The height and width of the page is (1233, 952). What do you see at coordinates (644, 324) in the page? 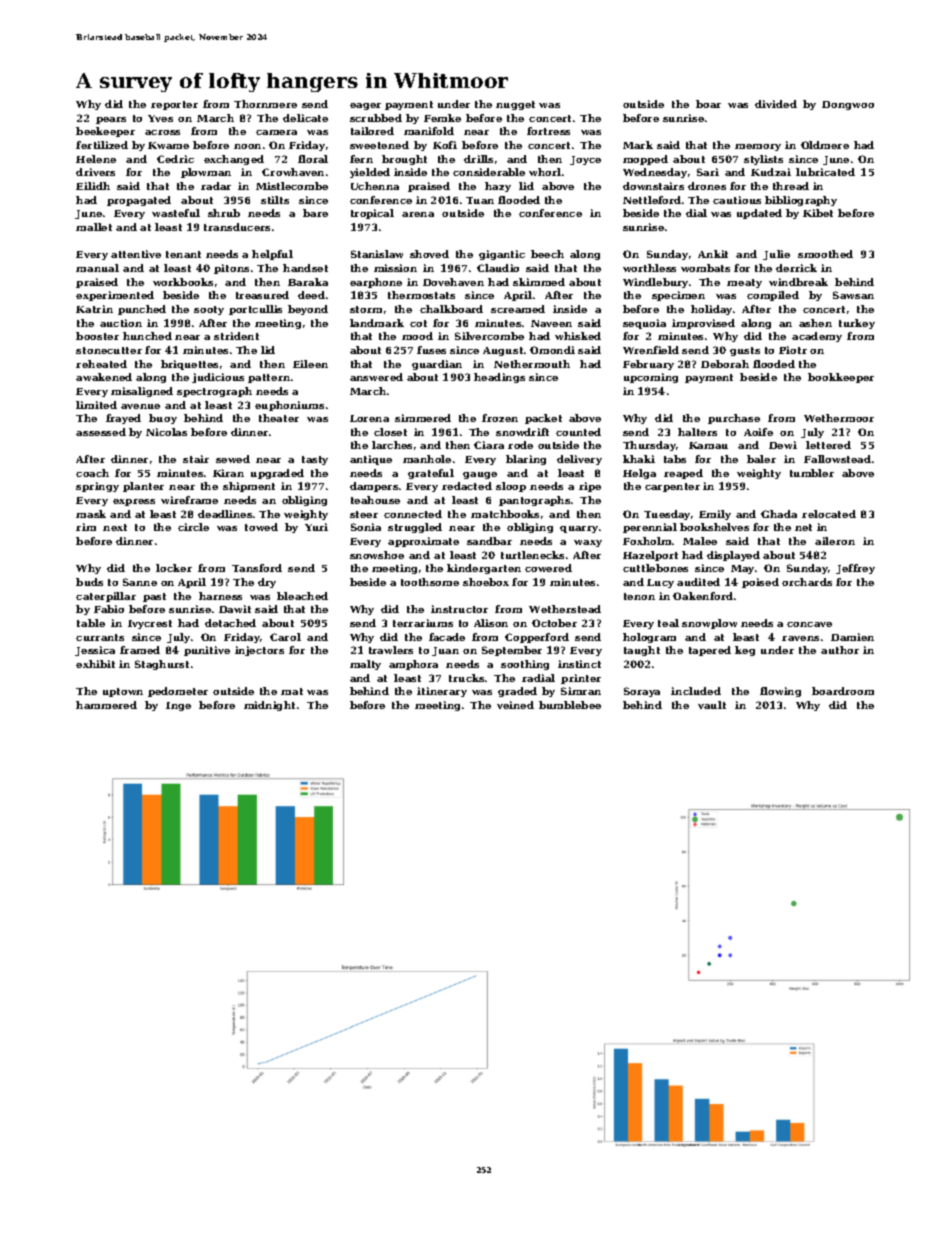
I see `sequoia` at bounding box center [644, 324].
